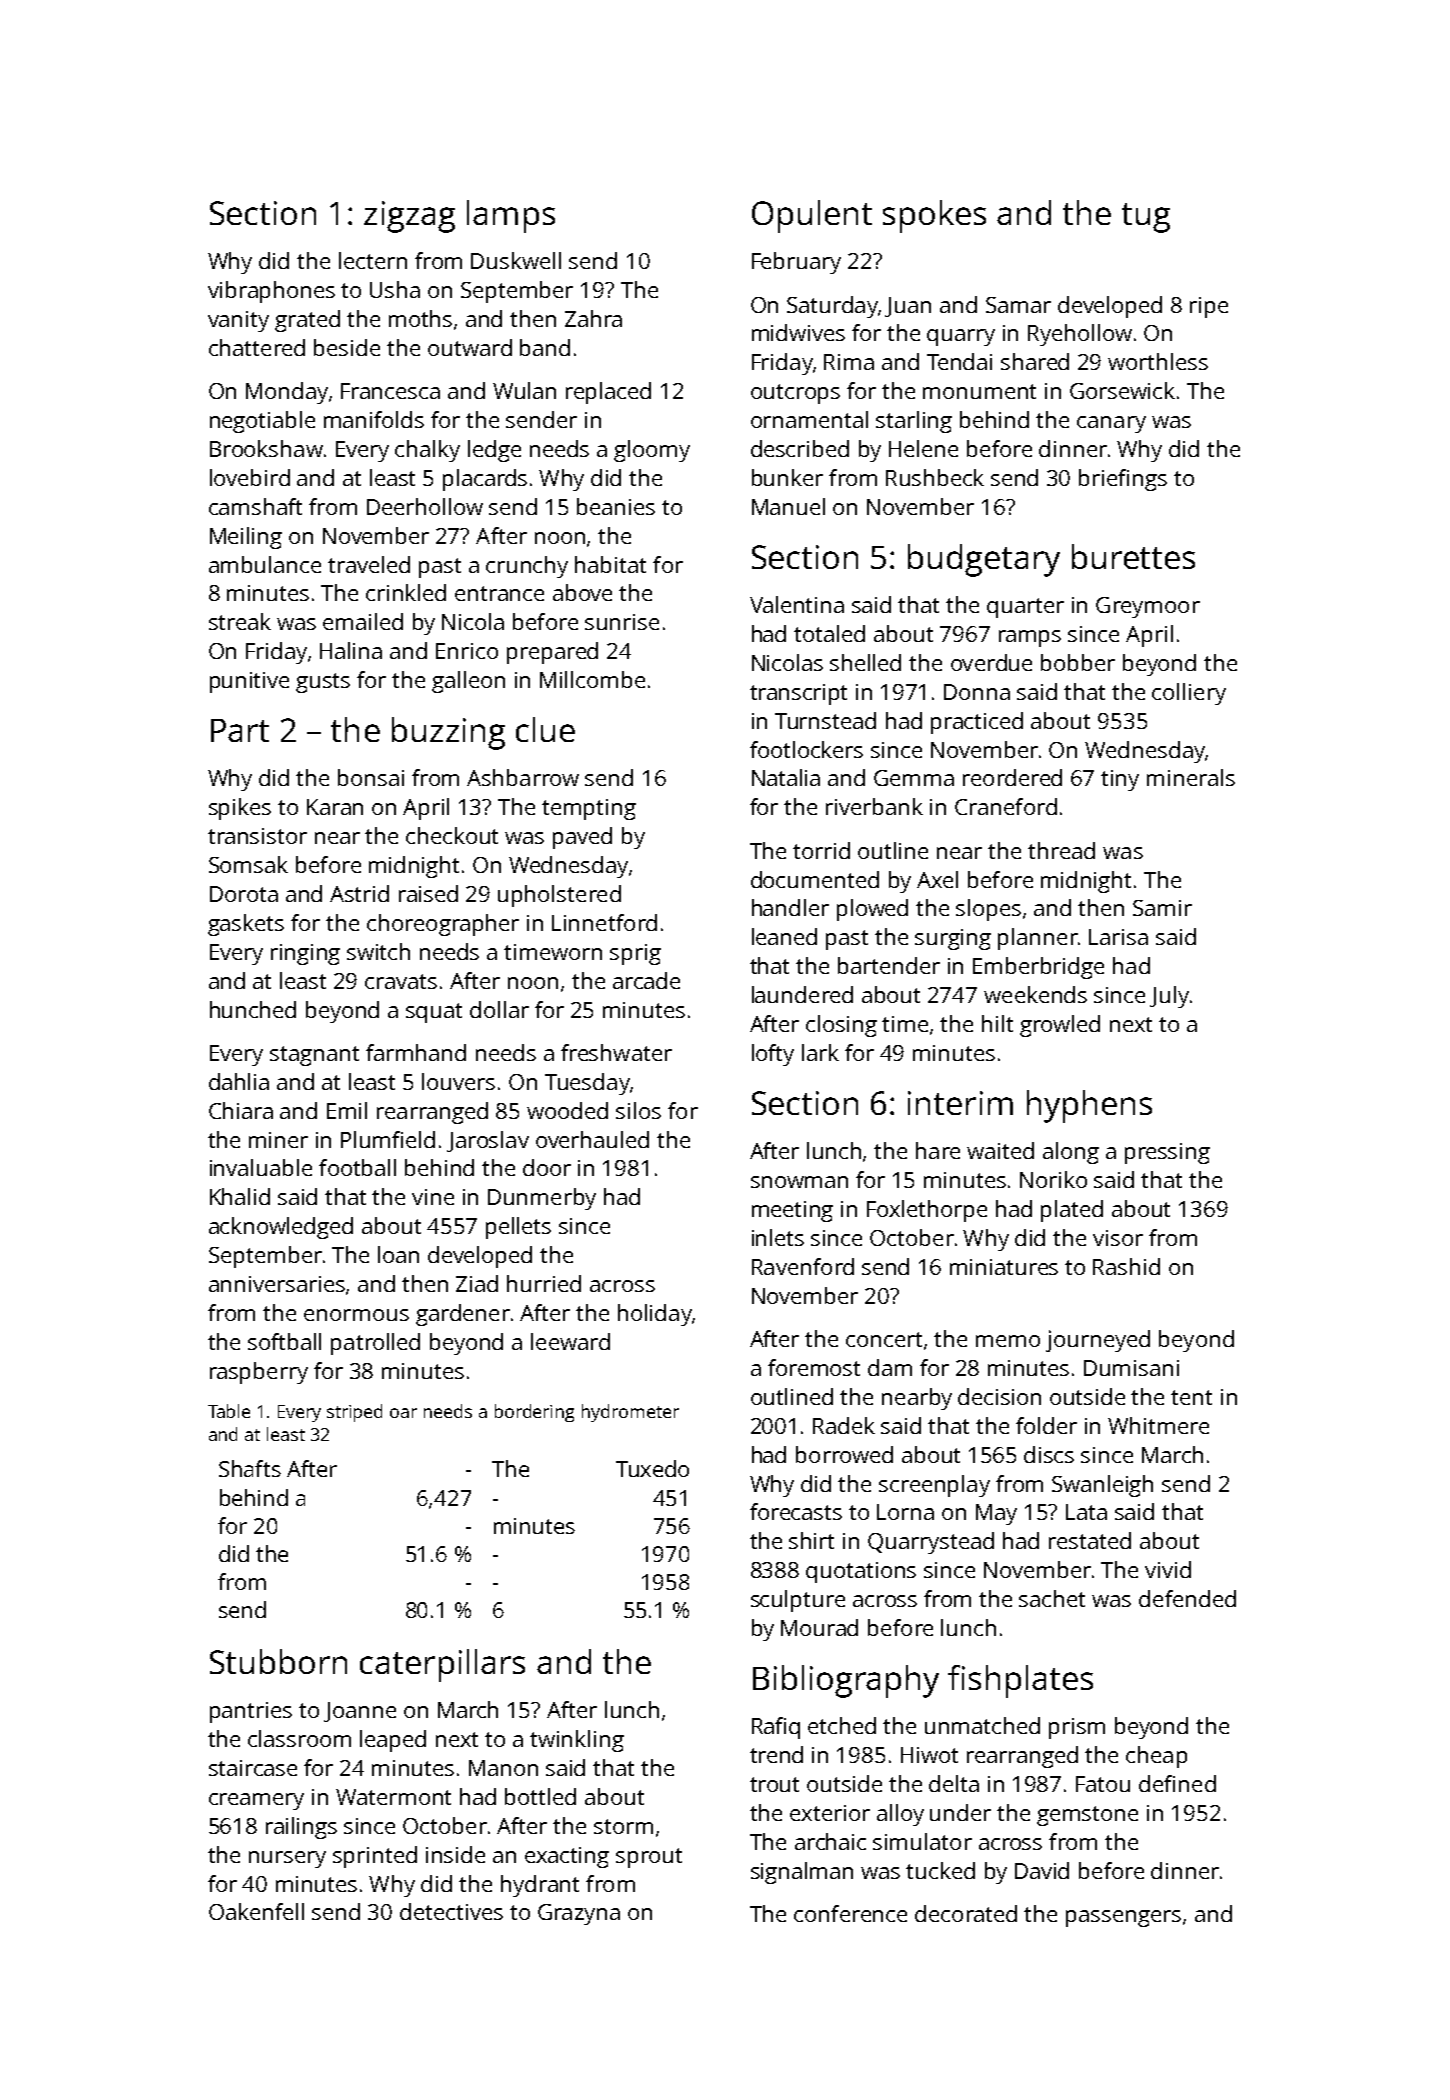  What do you see at coordinates (812, 216) in the screenshot?
I see `Opulent` at bounding box center [812, 216].
